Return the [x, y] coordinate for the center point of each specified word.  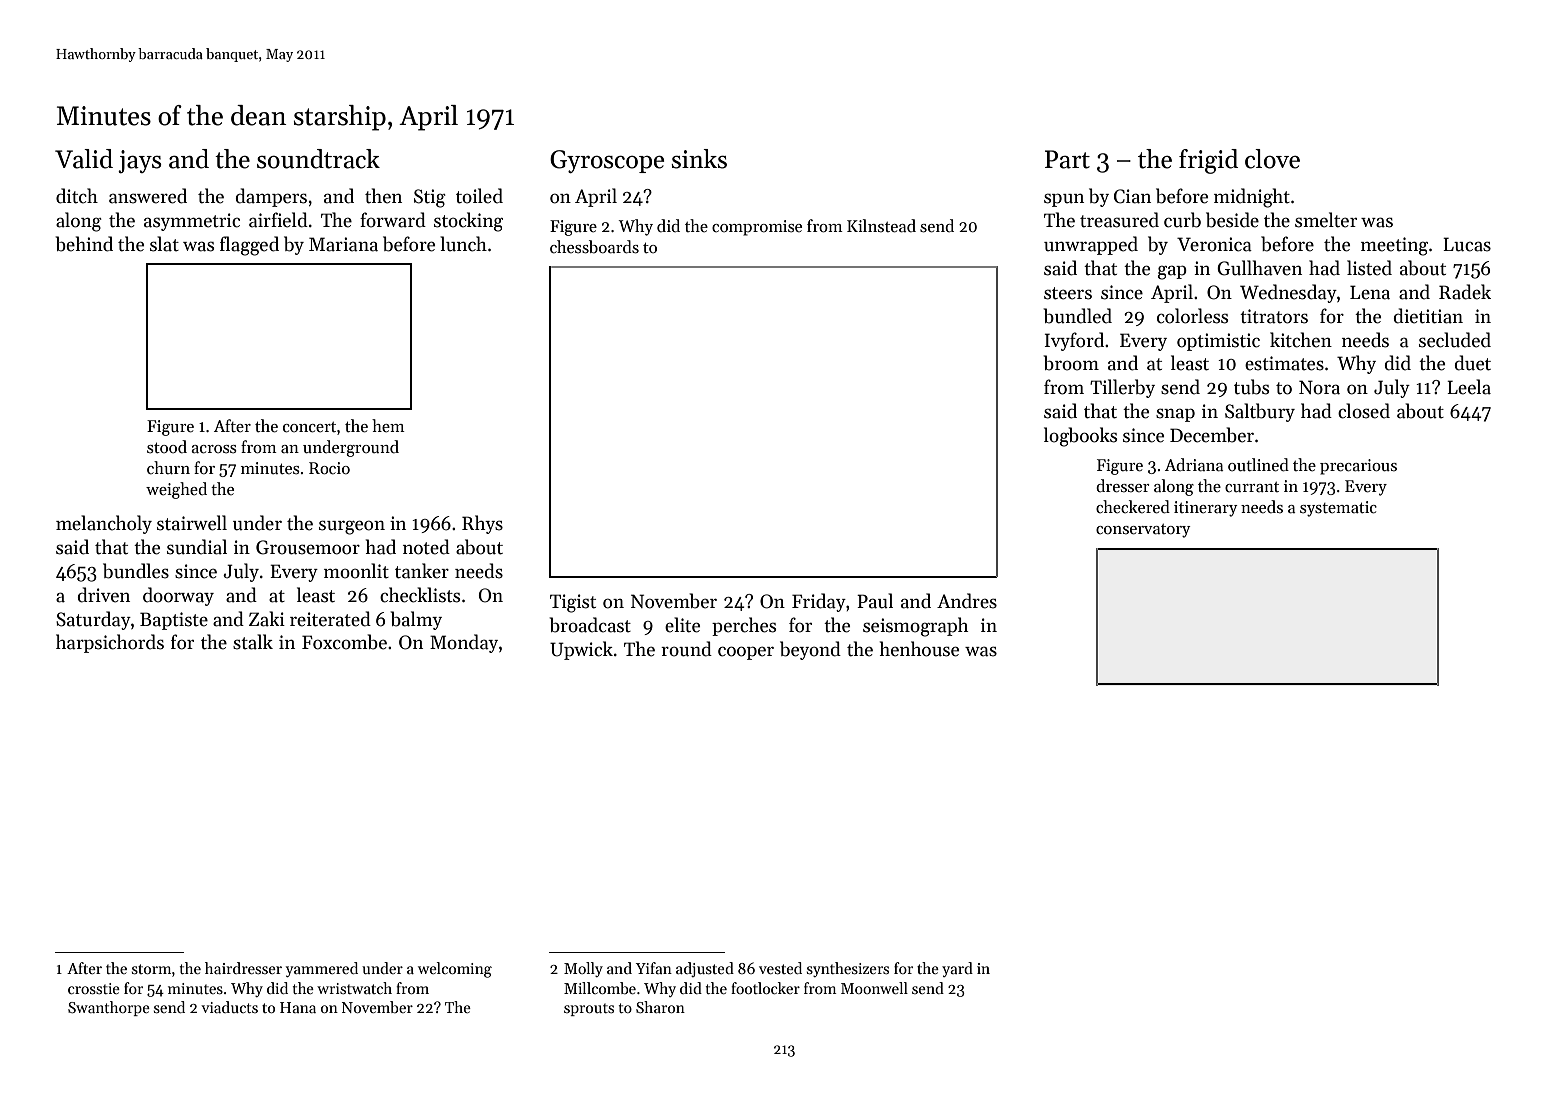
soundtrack [318, 159]
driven [104, 595]
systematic [1338, 509]
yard [957, 969]
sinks [699, 159]
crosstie [94, 988]
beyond [810, 650]
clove [1272, 159]
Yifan [654, 968]
